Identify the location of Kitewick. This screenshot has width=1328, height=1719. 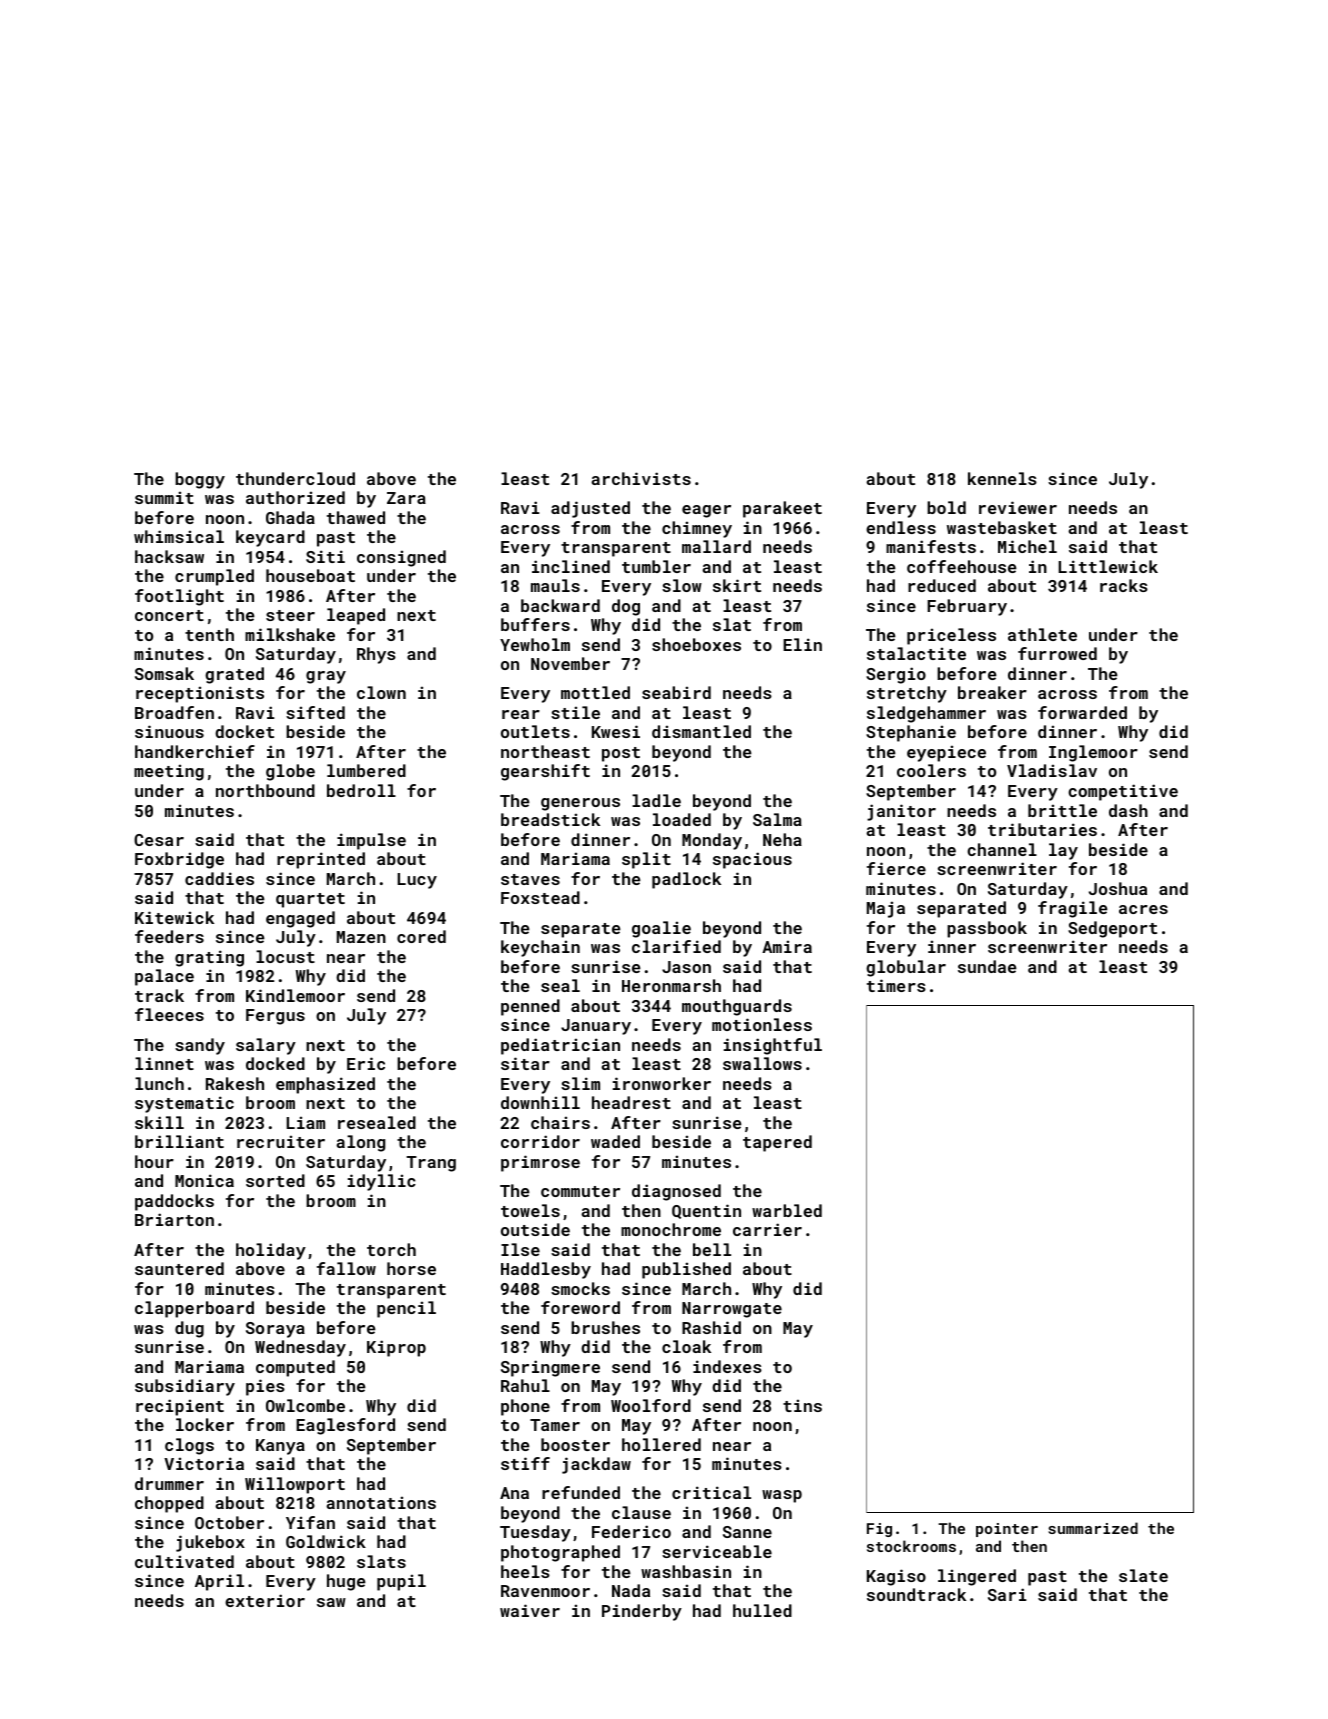
(174, 917).
